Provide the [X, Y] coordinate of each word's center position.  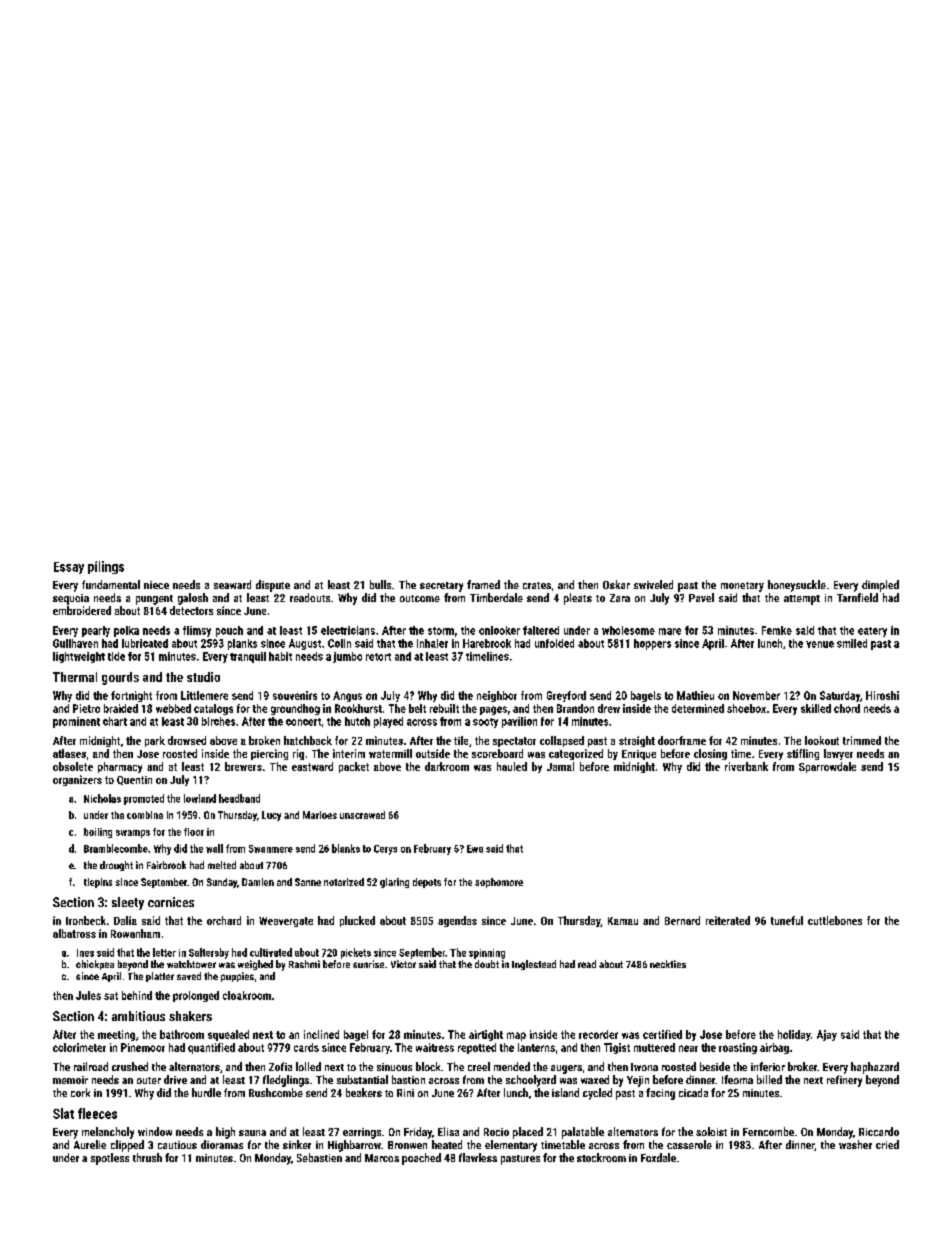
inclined [321, 1034]
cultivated [271, 952]
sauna [252, 1133]
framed [483, 584]
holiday [794, 1035]
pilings [106, 567]
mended [512, 1066]
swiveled [653, 584]
